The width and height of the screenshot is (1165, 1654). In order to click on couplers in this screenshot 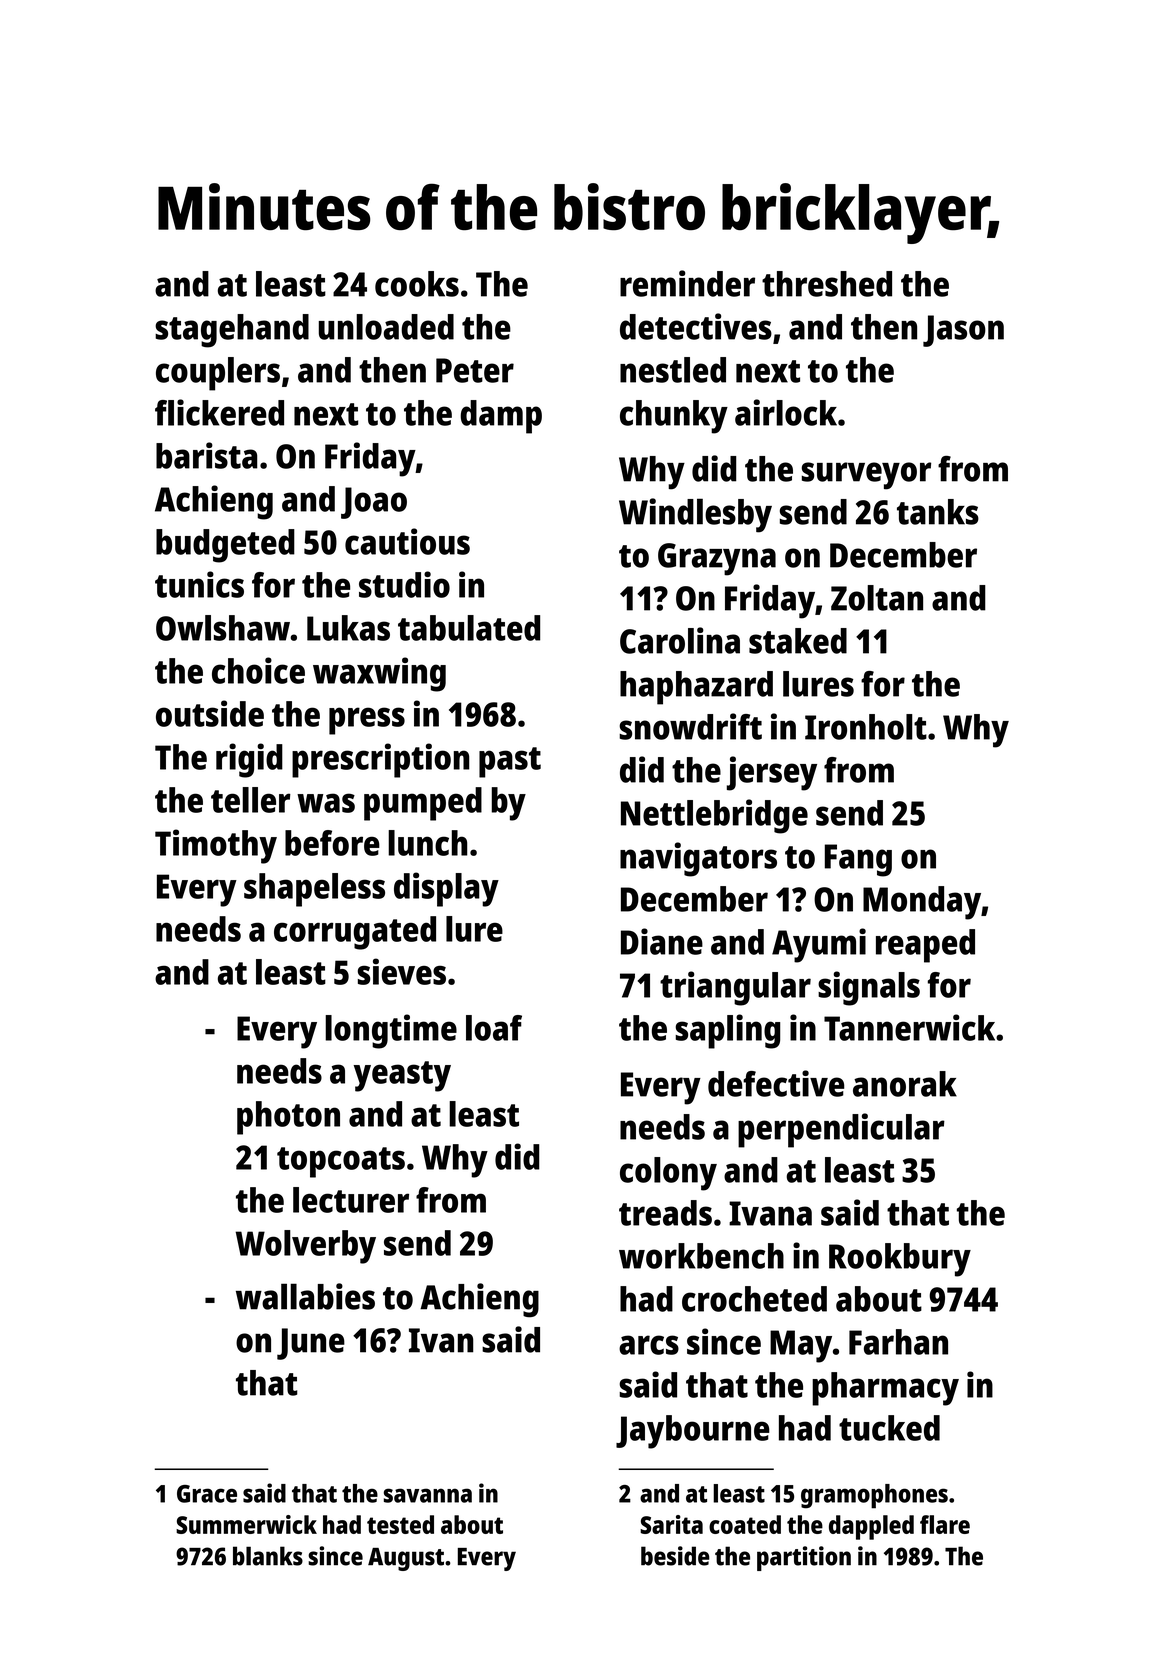, I will do `click(218, 374)`.
